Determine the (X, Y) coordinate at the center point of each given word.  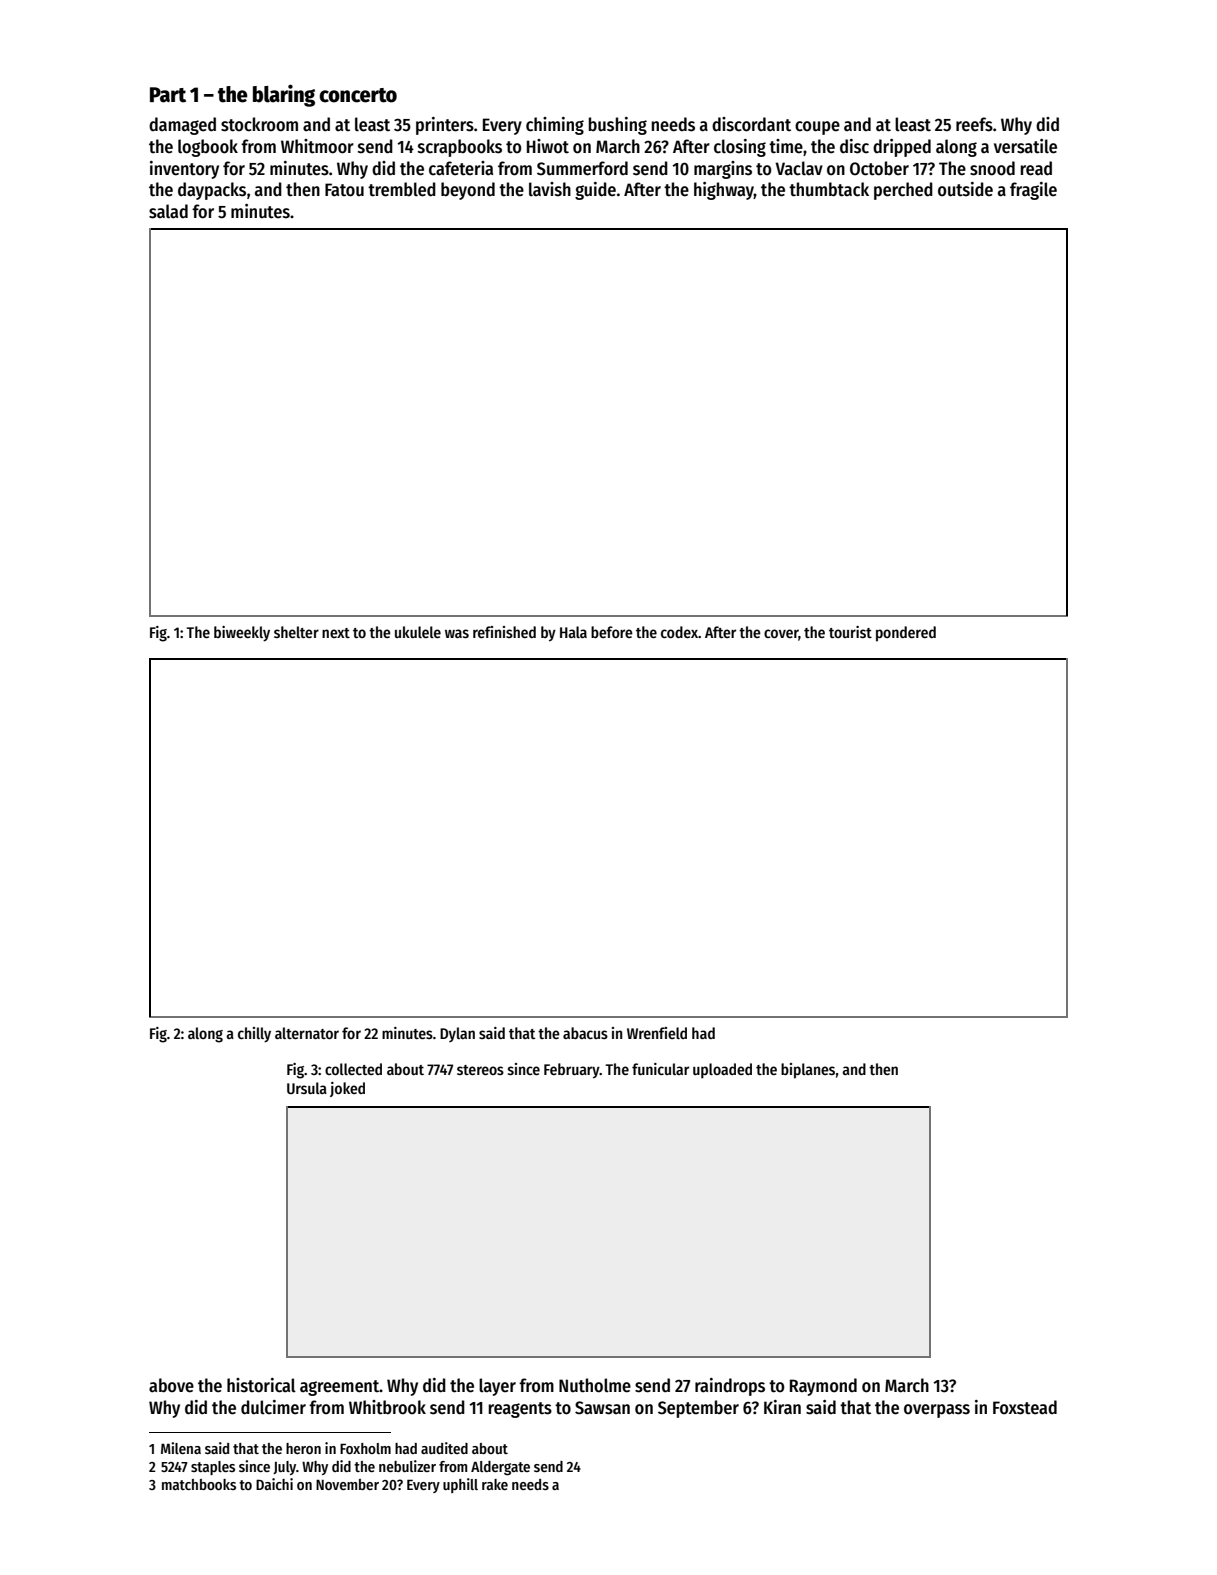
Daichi (274, 1484)
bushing (618, 126)
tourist (850, 632)
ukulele (418, 632)
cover (781, 634)
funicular (660, 1069)
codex (679, 632)
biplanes (808, 1071)
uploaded (722, 1071)
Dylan (457, 1034)
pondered (906, 634)
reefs (974, 124)
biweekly (242, 634)
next (336, 633)
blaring (284, 95)
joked (347, 1089)
